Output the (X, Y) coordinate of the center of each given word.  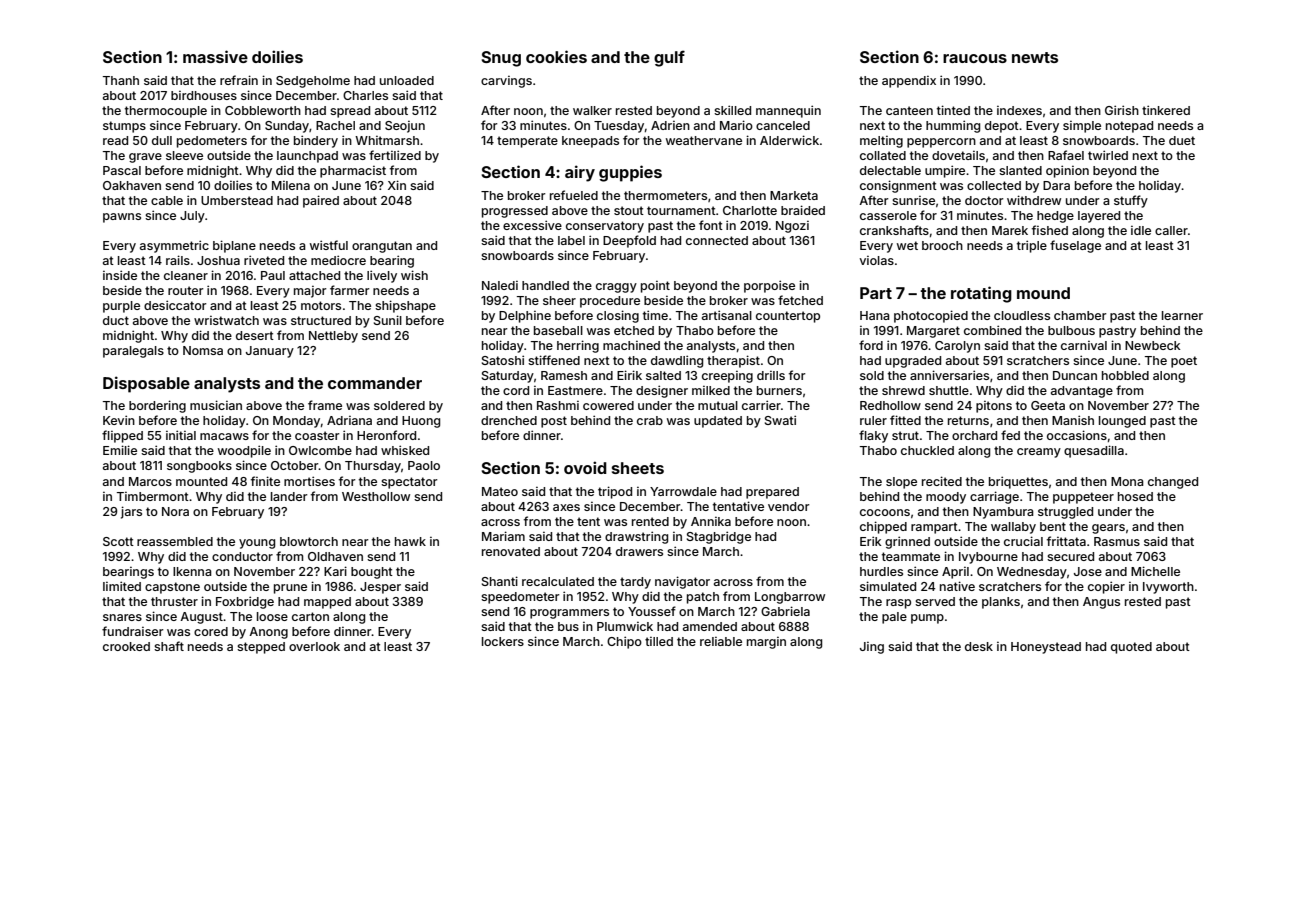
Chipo (624, 642)
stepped (261, 648)
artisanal (727, 315)
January (270, 352)
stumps (124, 127)
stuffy (1131, 201)
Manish (1073, 420)
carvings (506, 82)
